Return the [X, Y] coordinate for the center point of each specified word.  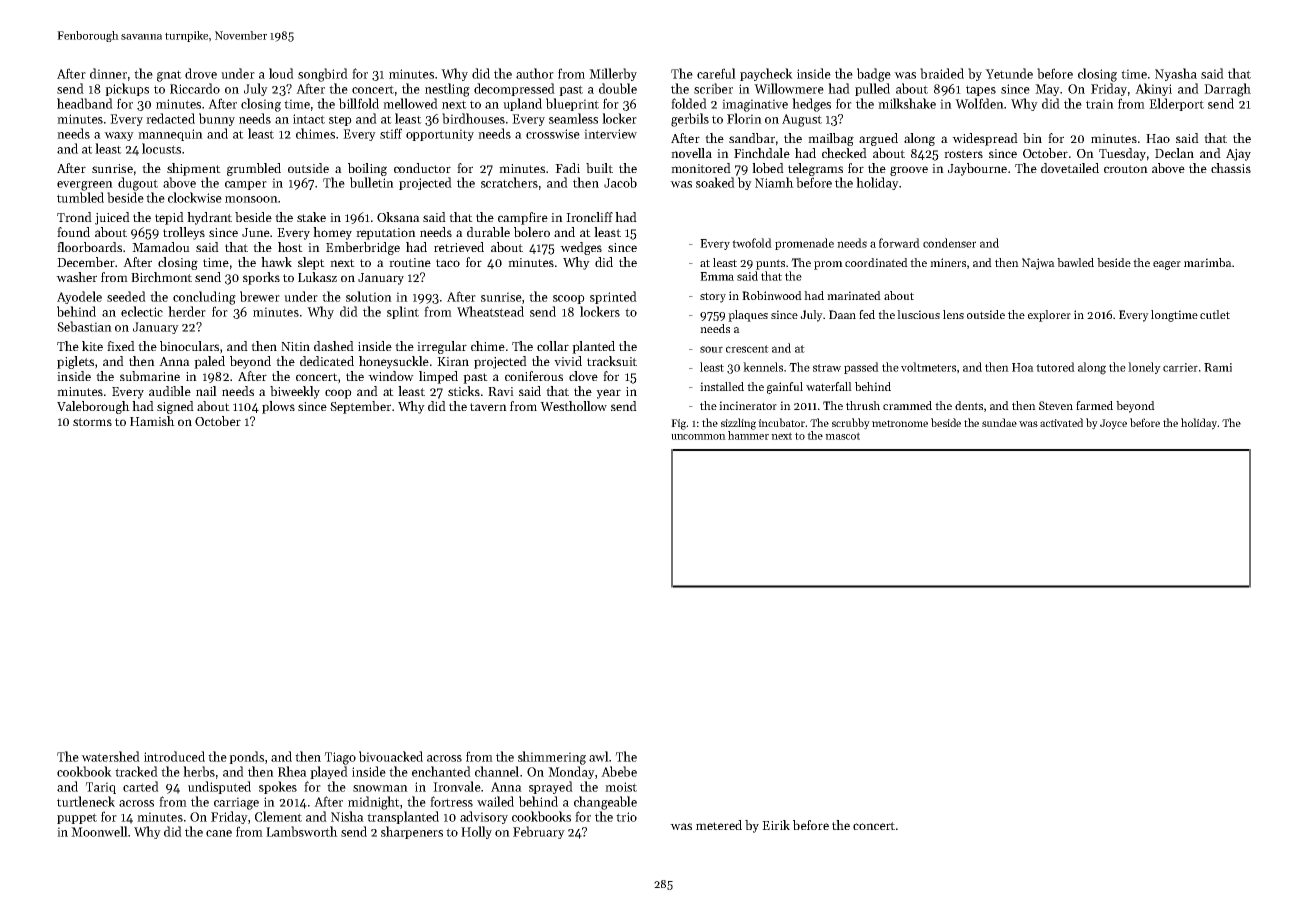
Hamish [152, 421]
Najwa [1038, 264]
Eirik [776, 825]
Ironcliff [589, 217]
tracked [136, 771]
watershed [110, 756]
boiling [367, 169]
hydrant [209, 218]
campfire [523, 218]
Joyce [1113, 424]
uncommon [698, 437]
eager [1167, 265]
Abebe [619, 771]
